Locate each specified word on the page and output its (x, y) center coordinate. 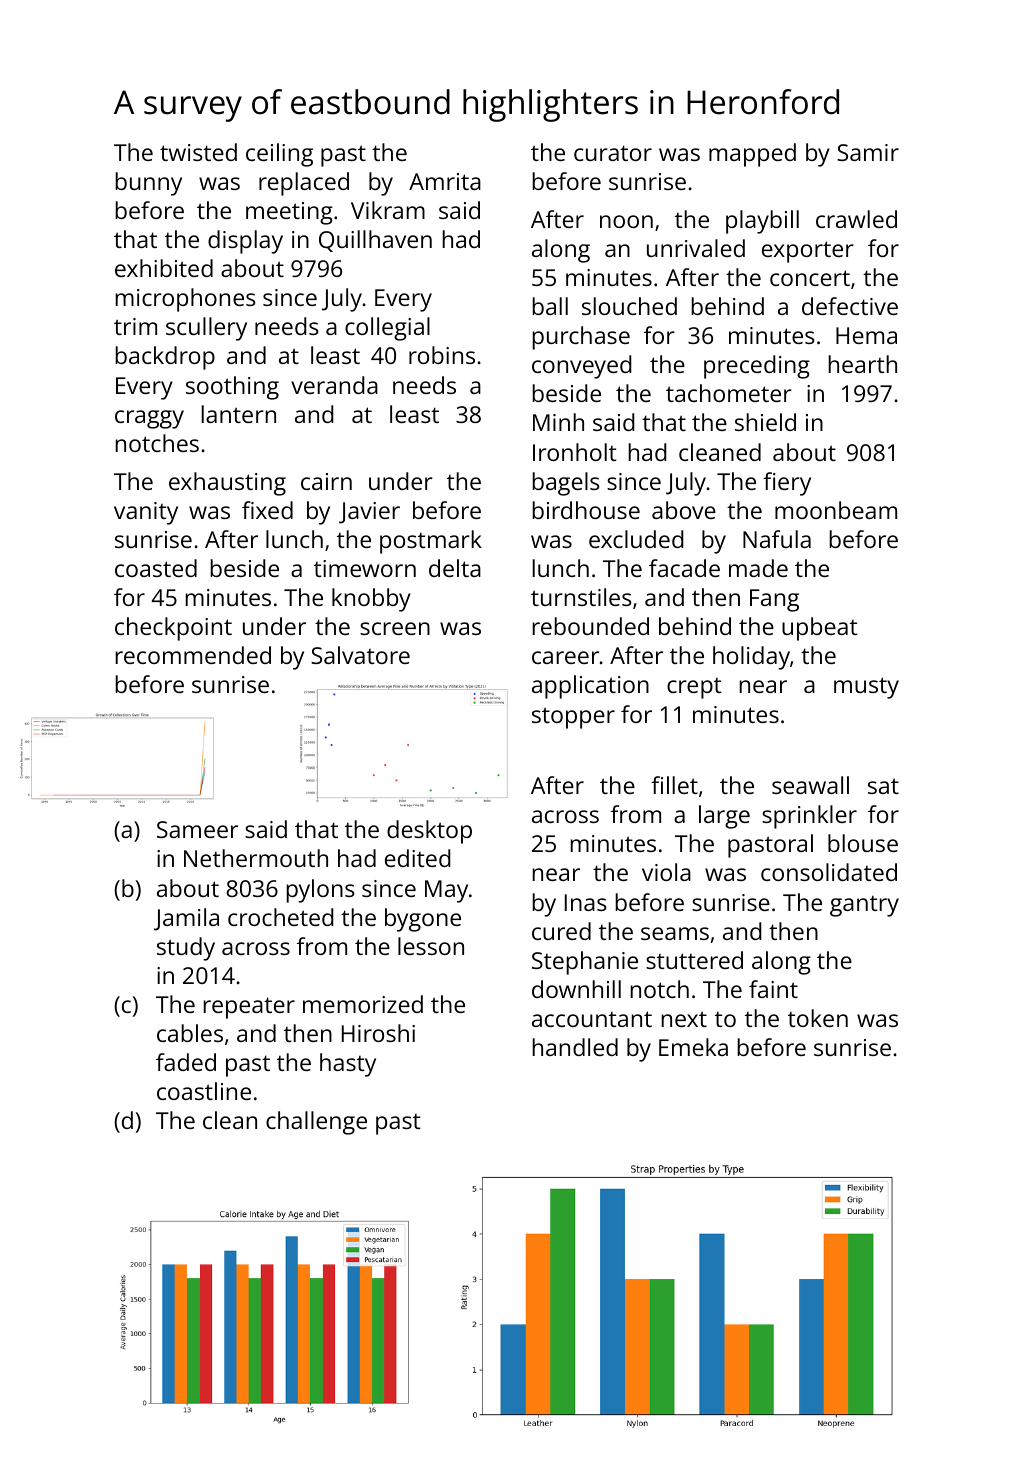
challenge (316, 1123)
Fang (774, 600)
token (818, 1018)
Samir (868, 152)
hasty (348, 1065)
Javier (369, 513)
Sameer (197, 829)
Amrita (445, 181)
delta (455, 568)
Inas (586, 902)
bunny (148, 184)
